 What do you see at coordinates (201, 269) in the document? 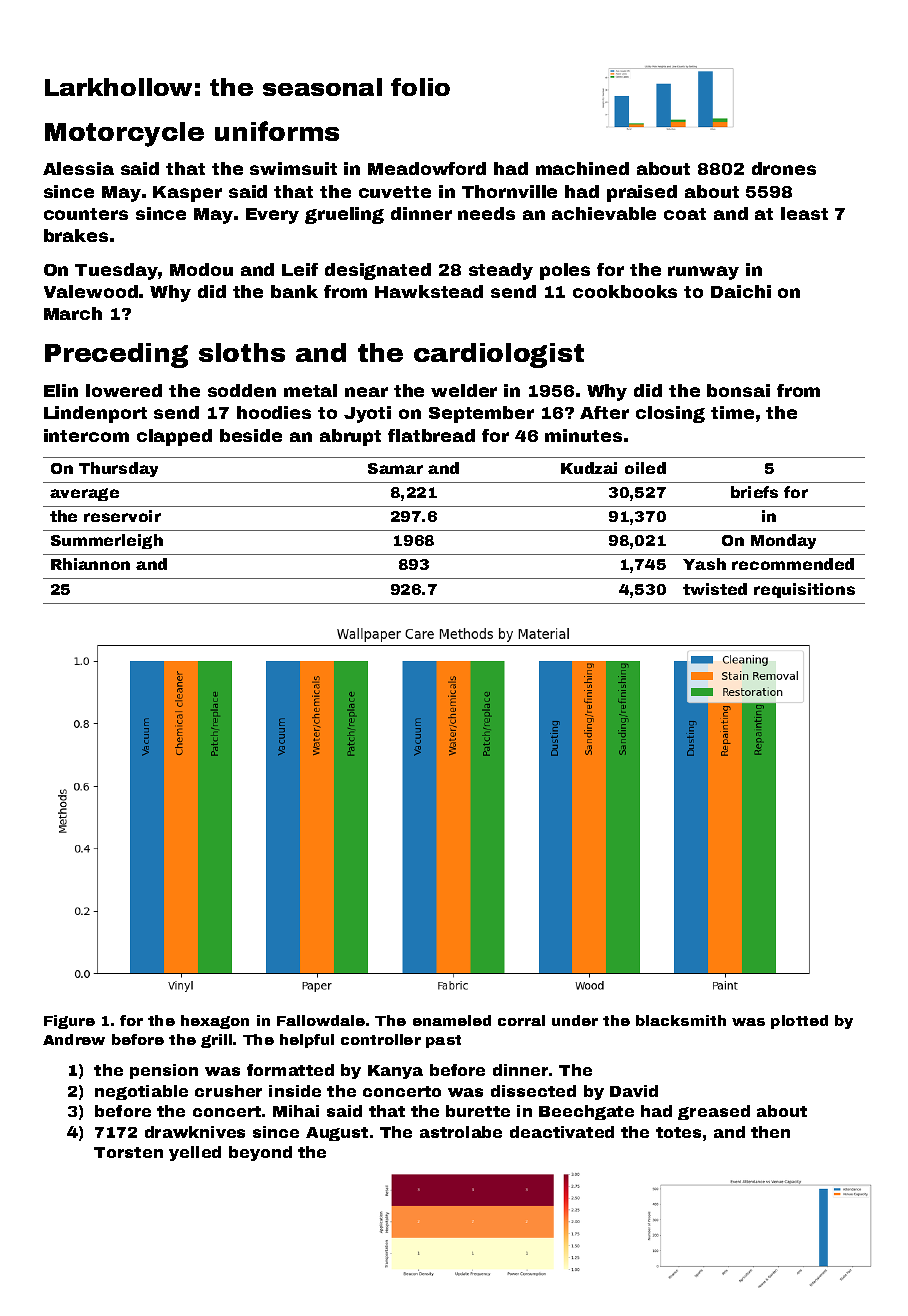
I see `Modou` at bounding box center [201, 269].
